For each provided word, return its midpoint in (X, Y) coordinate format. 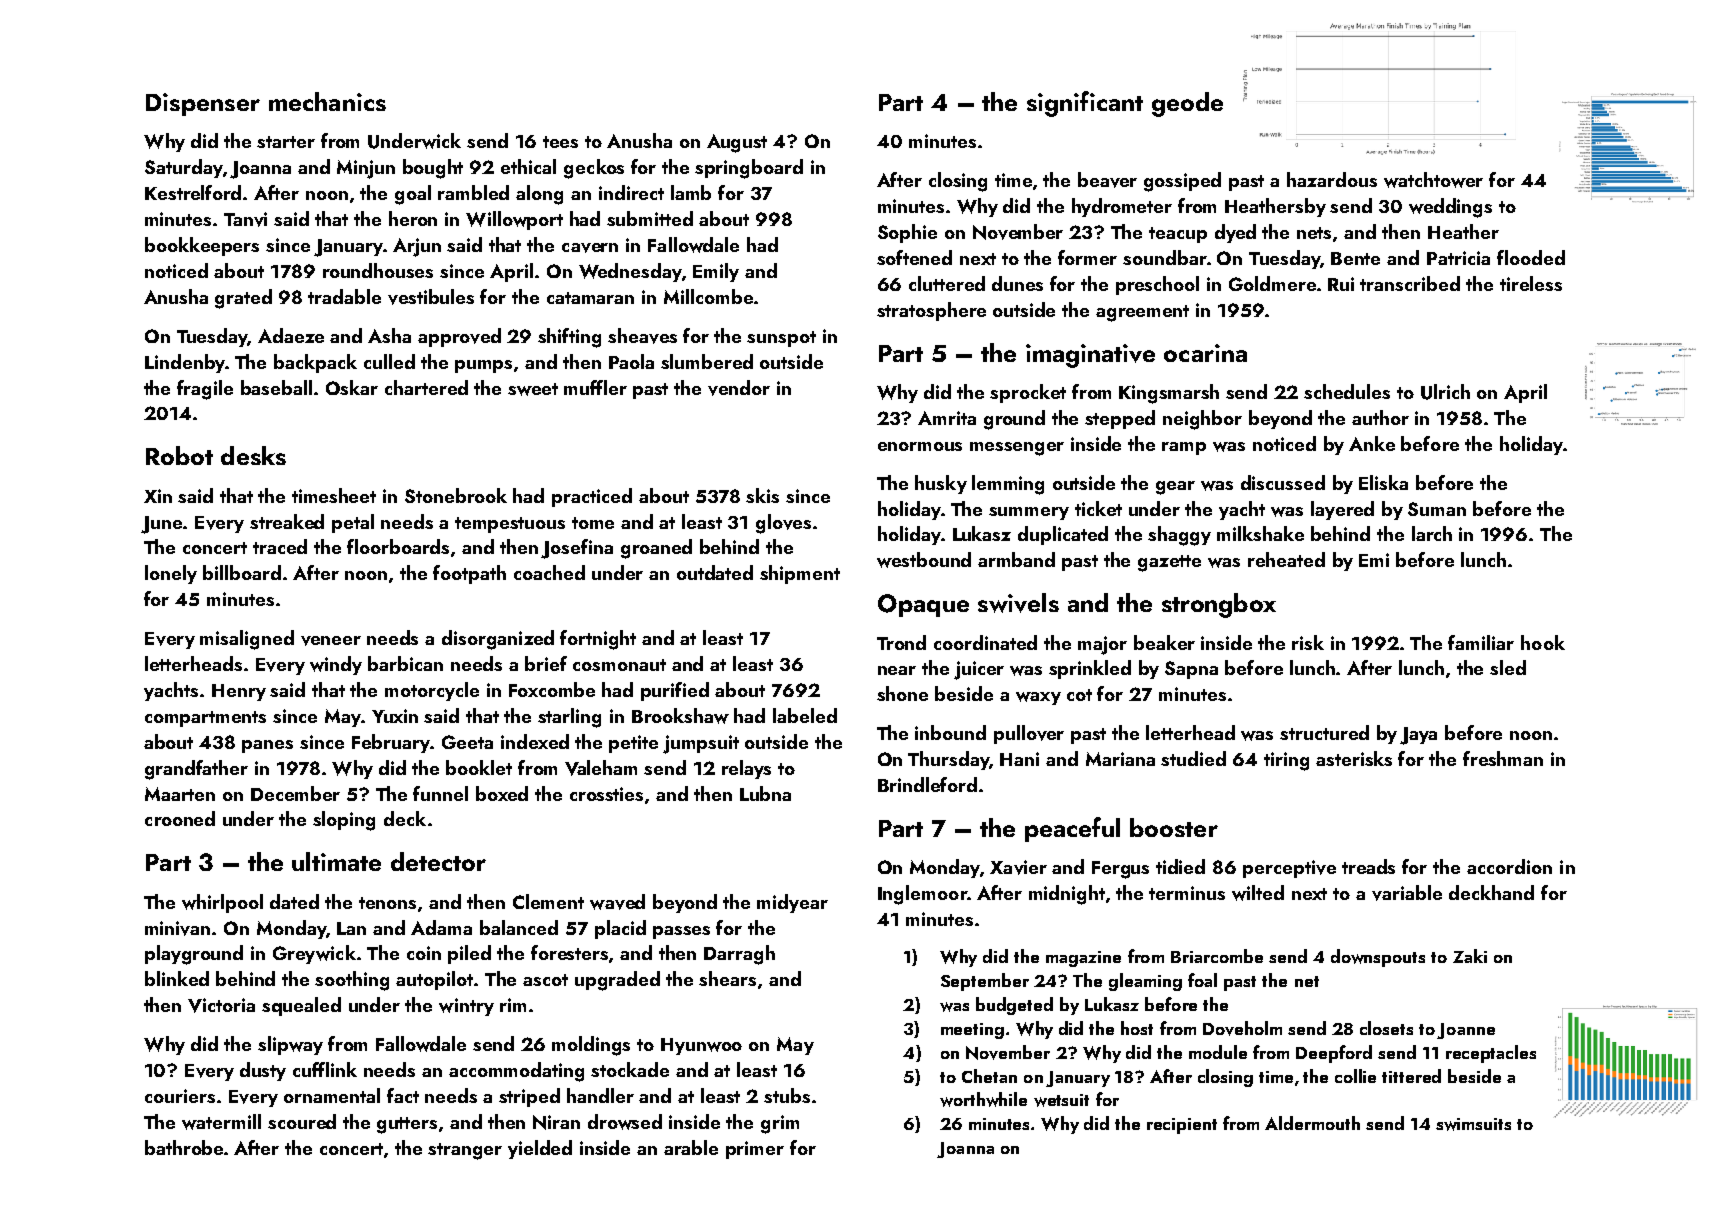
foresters (569, 952)
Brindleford (927, 784)
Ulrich (1445, 392)
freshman (1503, 758)
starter (286, 142)
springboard (749, 169)
